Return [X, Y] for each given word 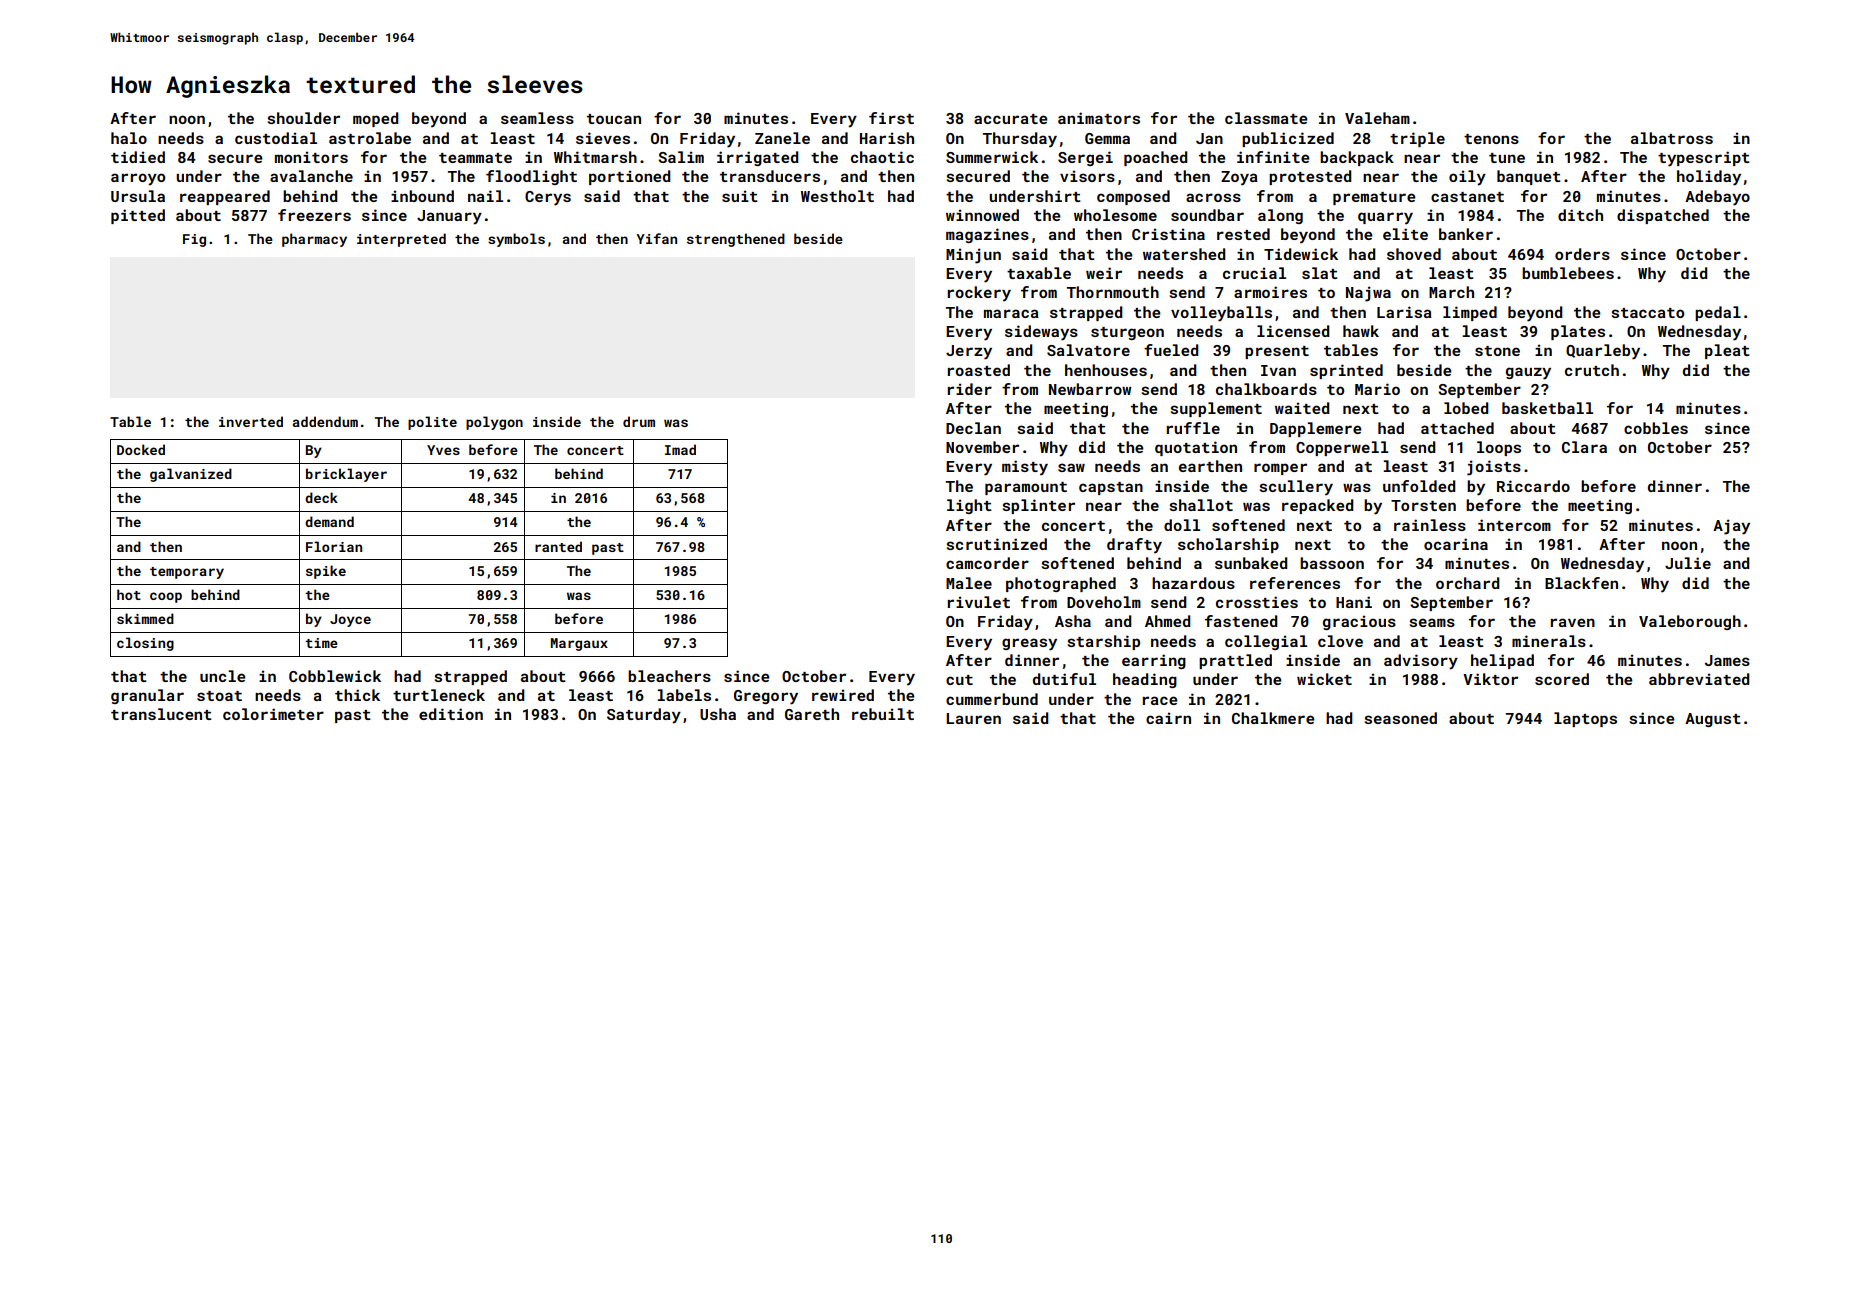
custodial [276, 138]
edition [451, 714]
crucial [1254, 273]
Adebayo [1717, 198]
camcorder [987, 563]
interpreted [401, 240]
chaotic [882, 157]
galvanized [191, 475]
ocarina [1456, 544]
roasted [979, 370]
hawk [1361, 331]
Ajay [1731, 527]
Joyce [350, 620]
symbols [516, 240]
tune [1507, 158]
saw [1071, 467]
